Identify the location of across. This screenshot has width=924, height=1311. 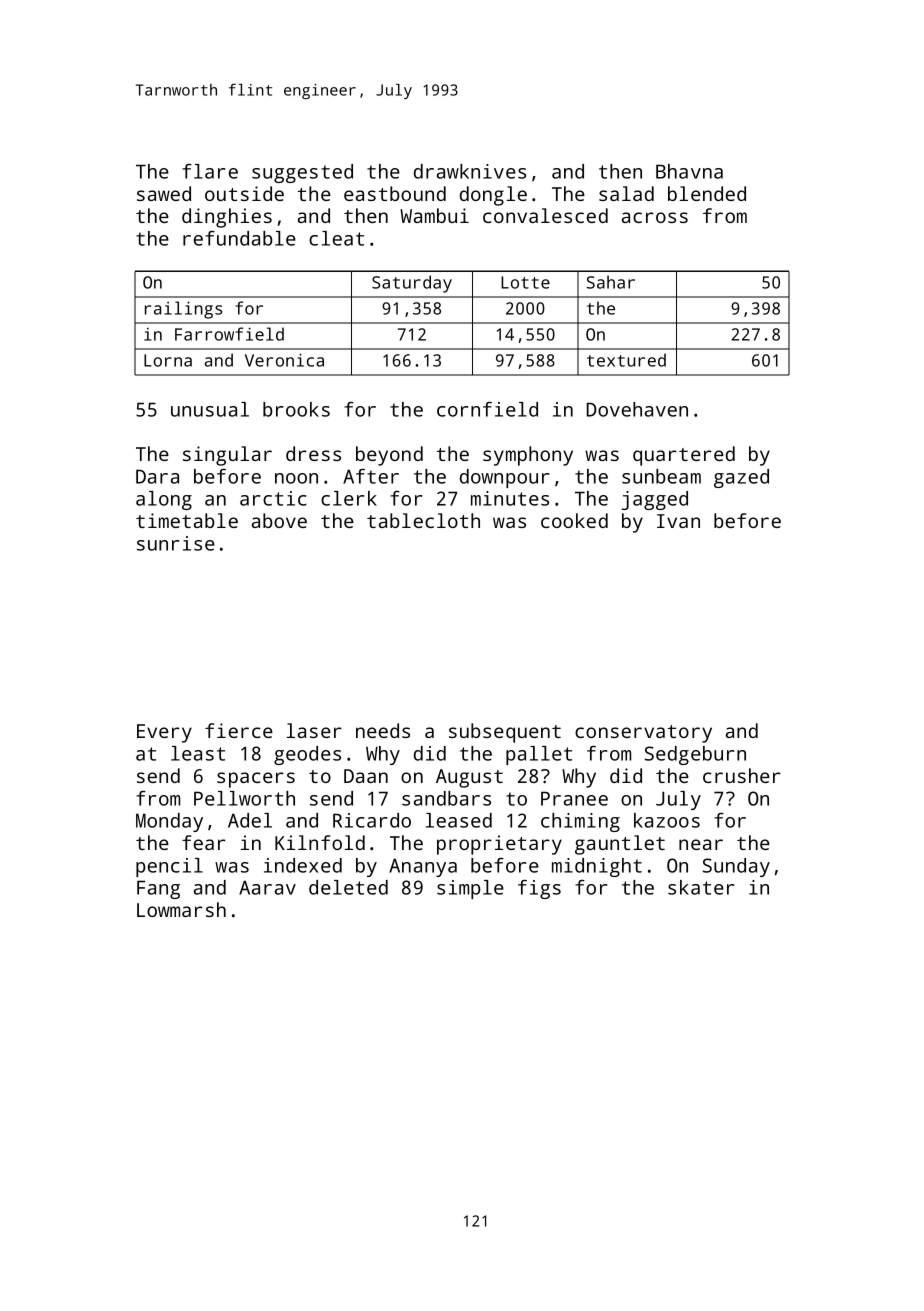
(655, 217).
